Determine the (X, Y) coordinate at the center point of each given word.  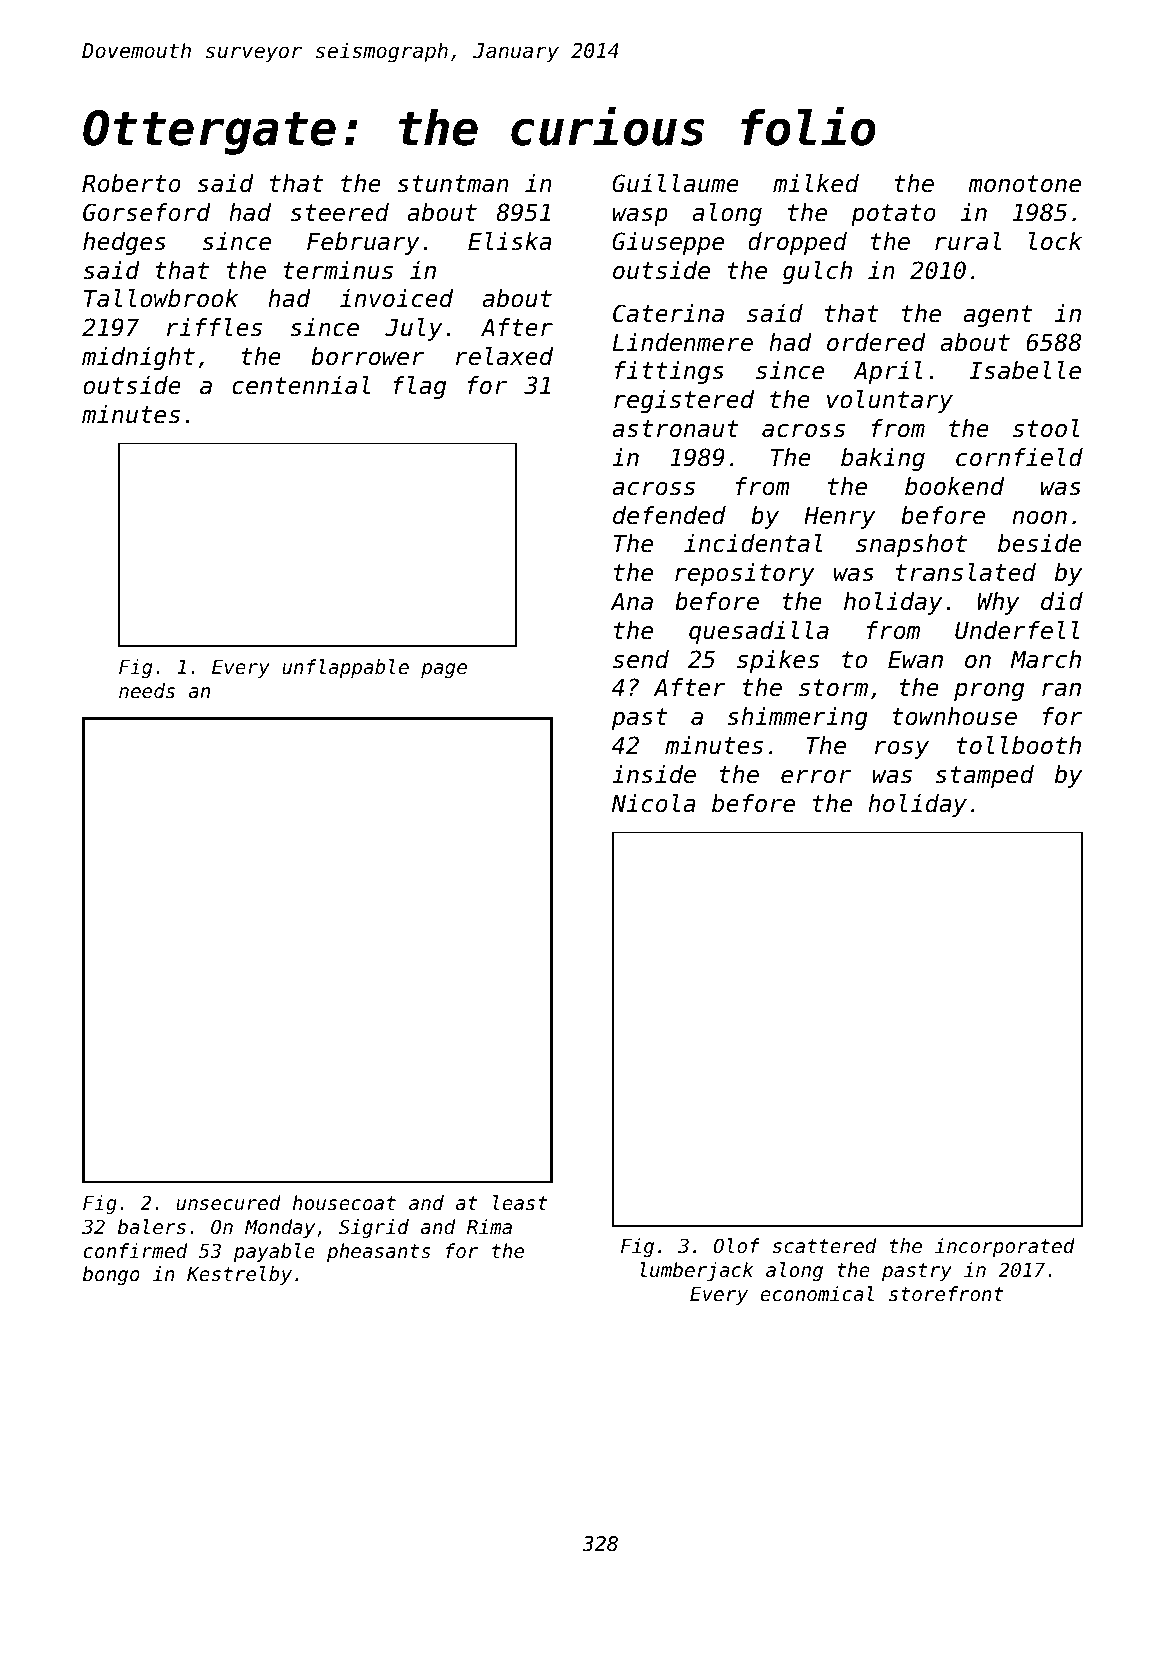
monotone (1024, 184)
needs (147, 690)
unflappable (345, 668)
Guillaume (675, 183)
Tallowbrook (161, 298)
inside (654, 774)
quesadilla (759, 632)
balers (152, 1226)
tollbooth (1019, 745)
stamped (985, 776)
